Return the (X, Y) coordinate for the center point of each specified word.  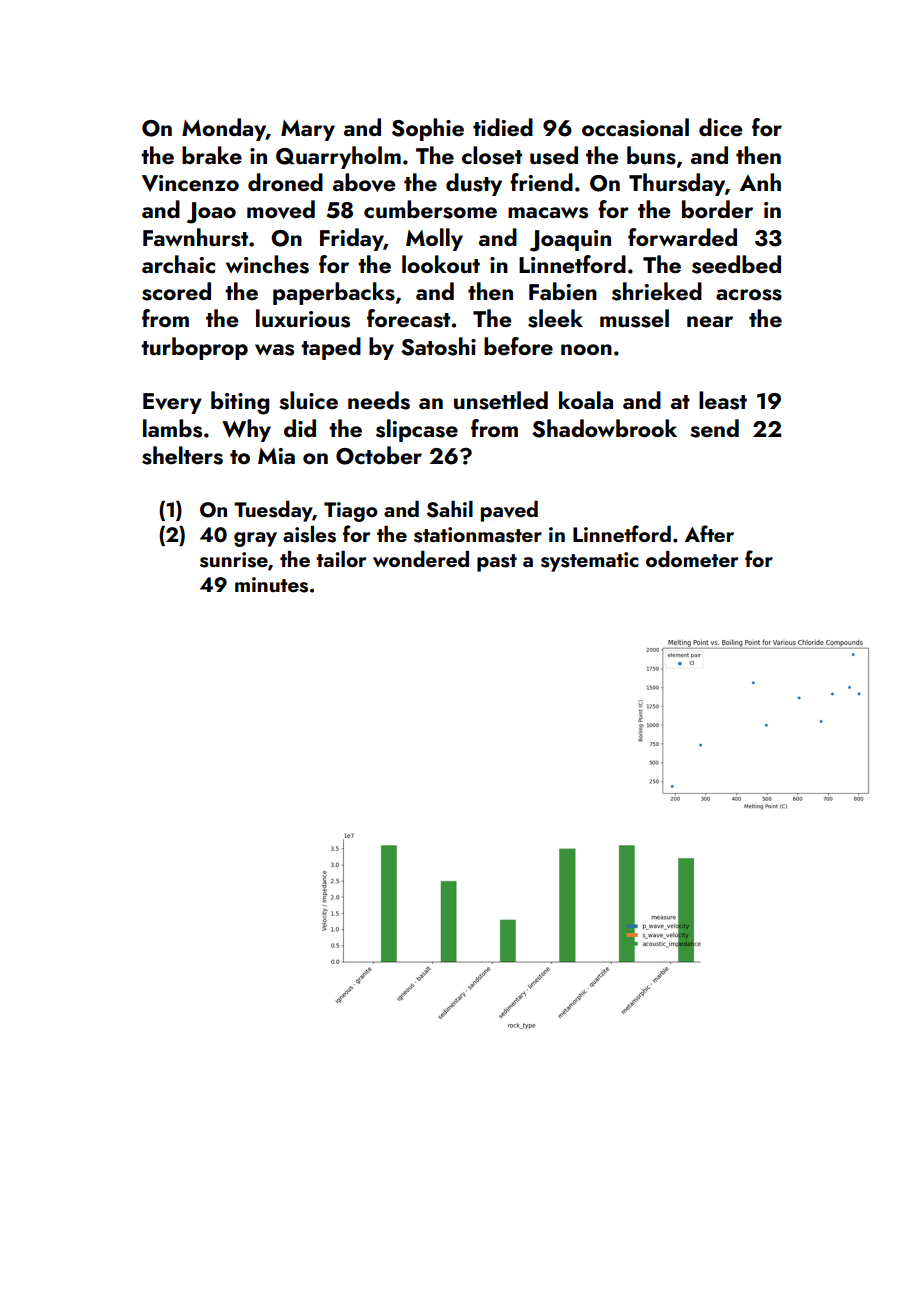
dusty (474, 184)
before (518, 346)
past (497, 563)
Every (172, 403)
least (723, 400)
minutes (271, 585)
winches (267, 264)
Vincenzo (190, 183)
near (710, 321)
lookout (441, 264)
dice (720, 127)
